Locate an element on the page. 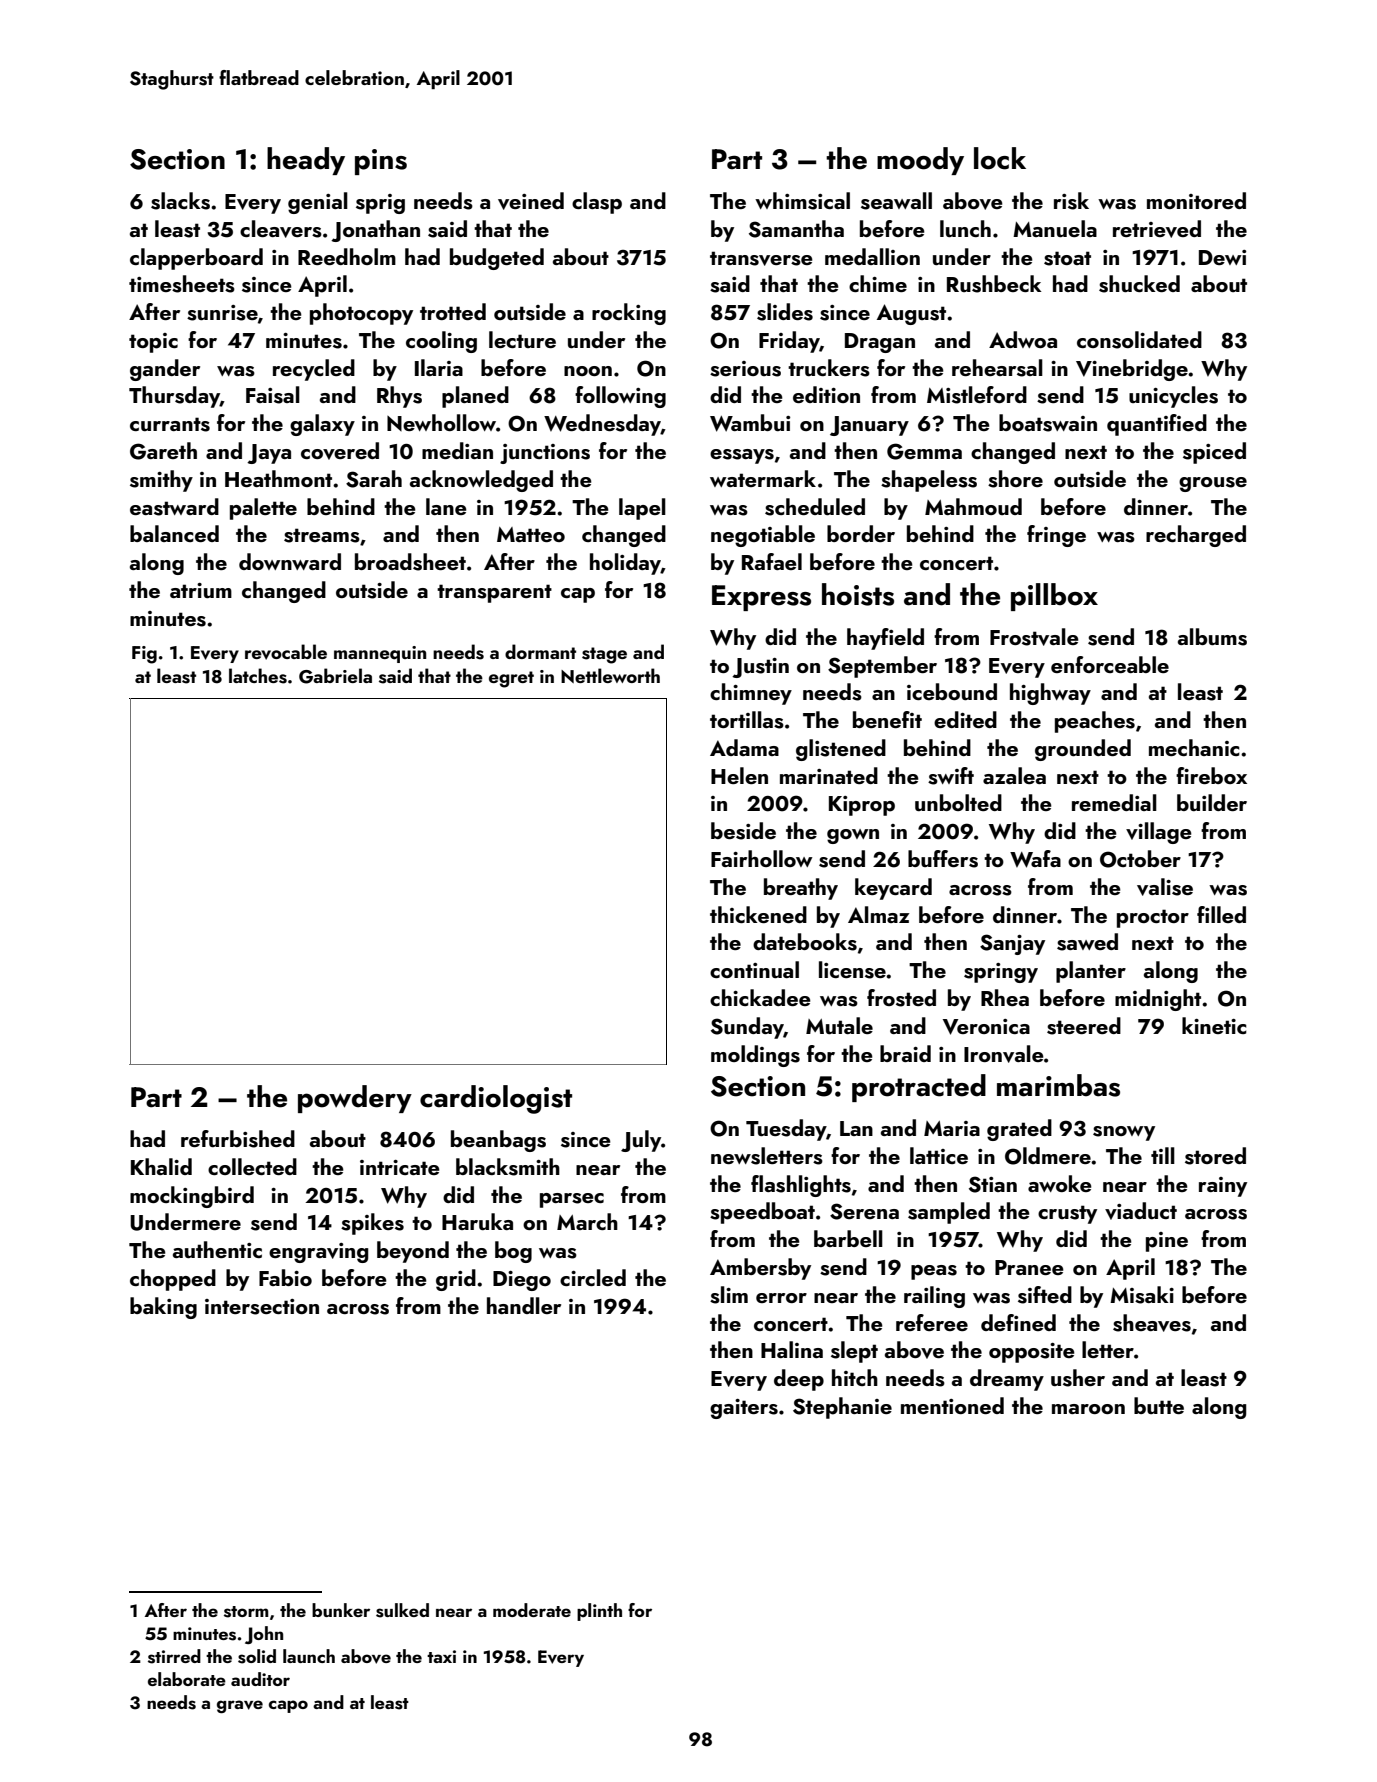  snowy is located at coordinates (1124, 1133).
